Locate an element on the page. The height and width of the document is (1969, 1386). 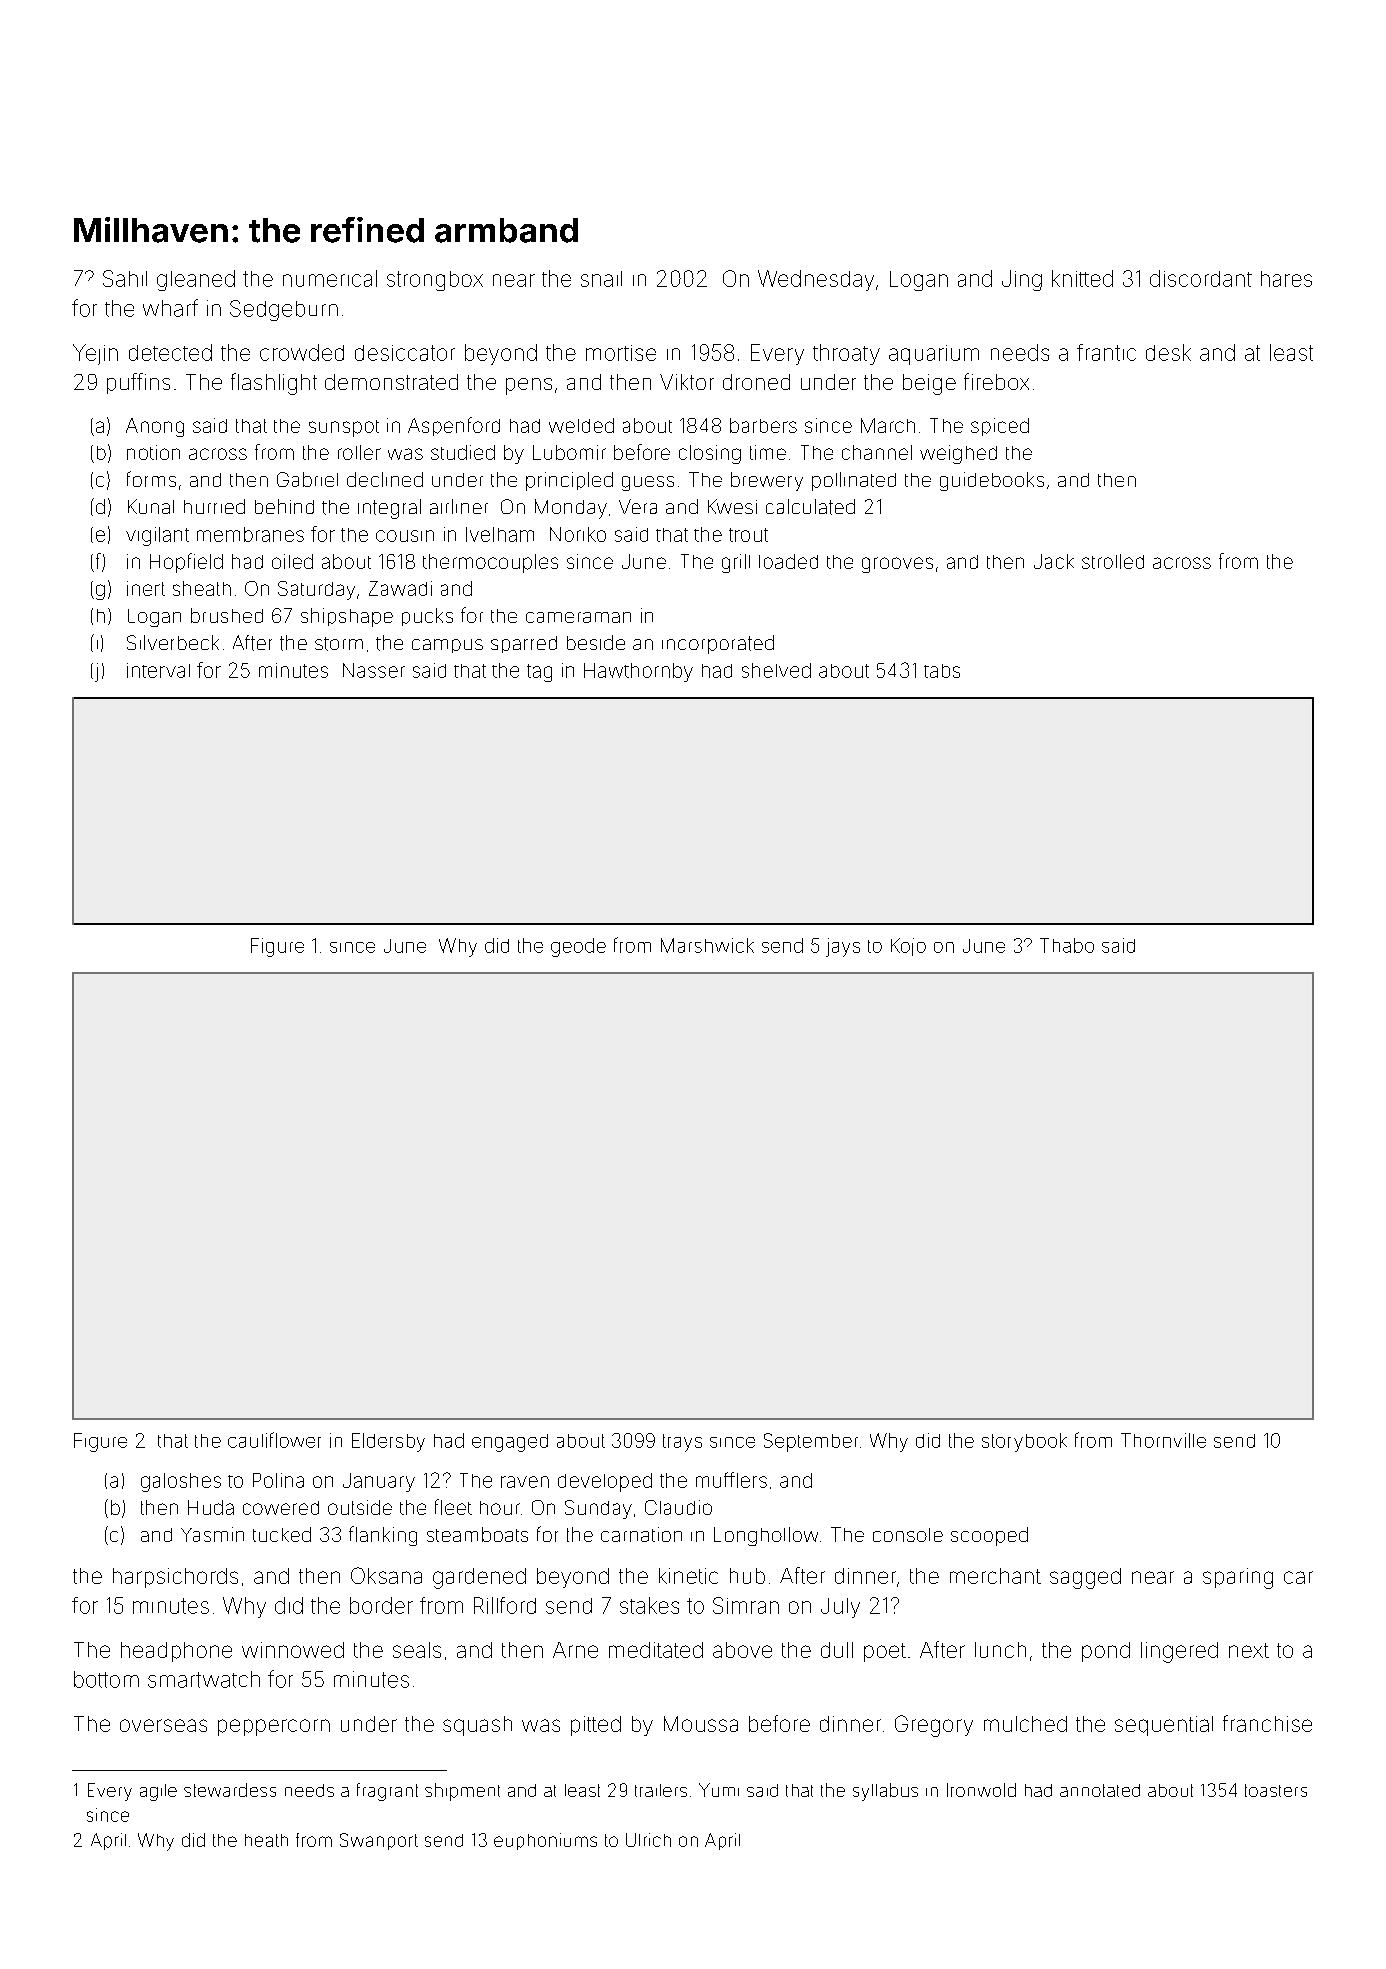
agile is located at coordinates (158, 1792).
